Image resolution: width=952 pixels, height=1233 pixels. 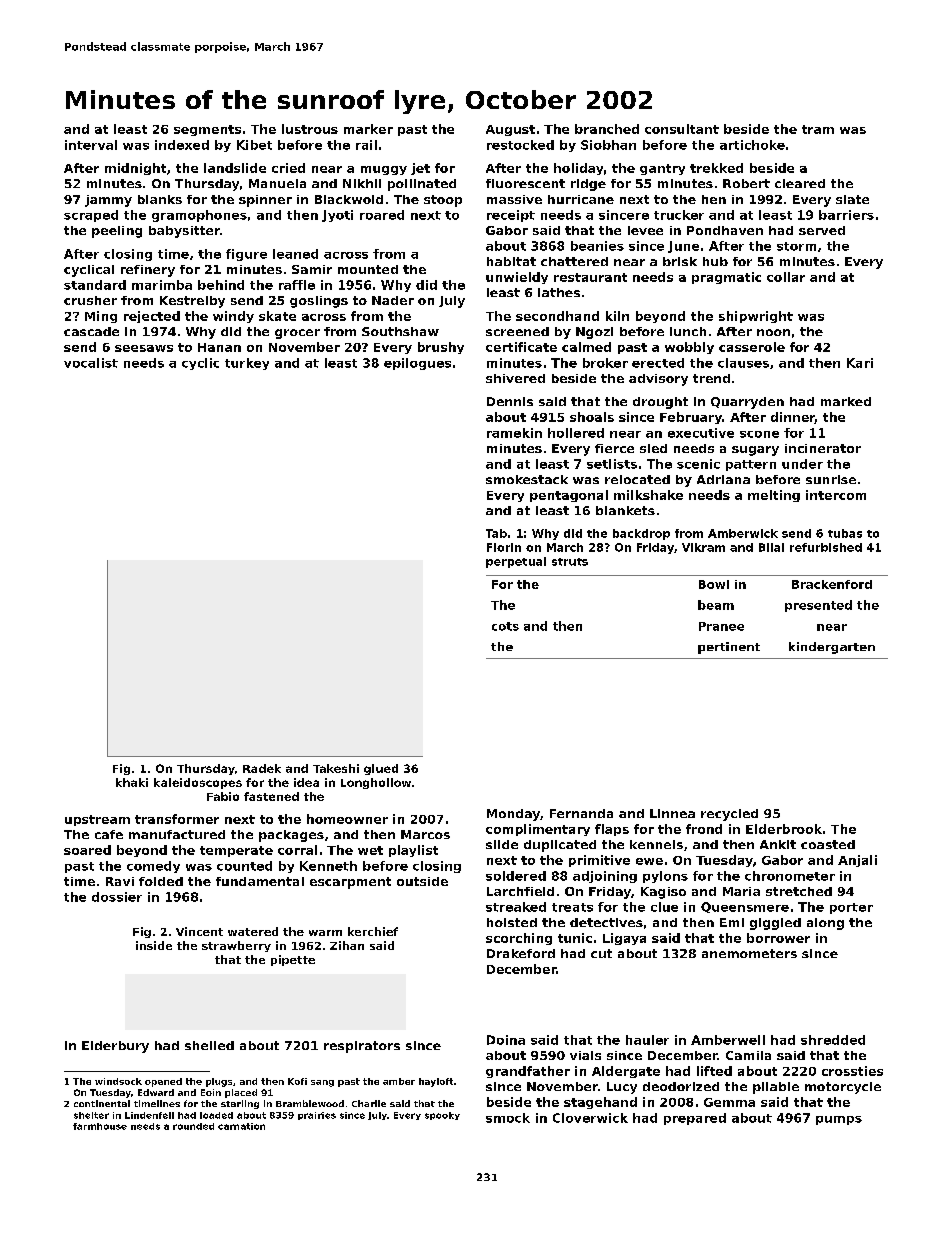 I want to click on Radek, so click(x=262, y=768).
